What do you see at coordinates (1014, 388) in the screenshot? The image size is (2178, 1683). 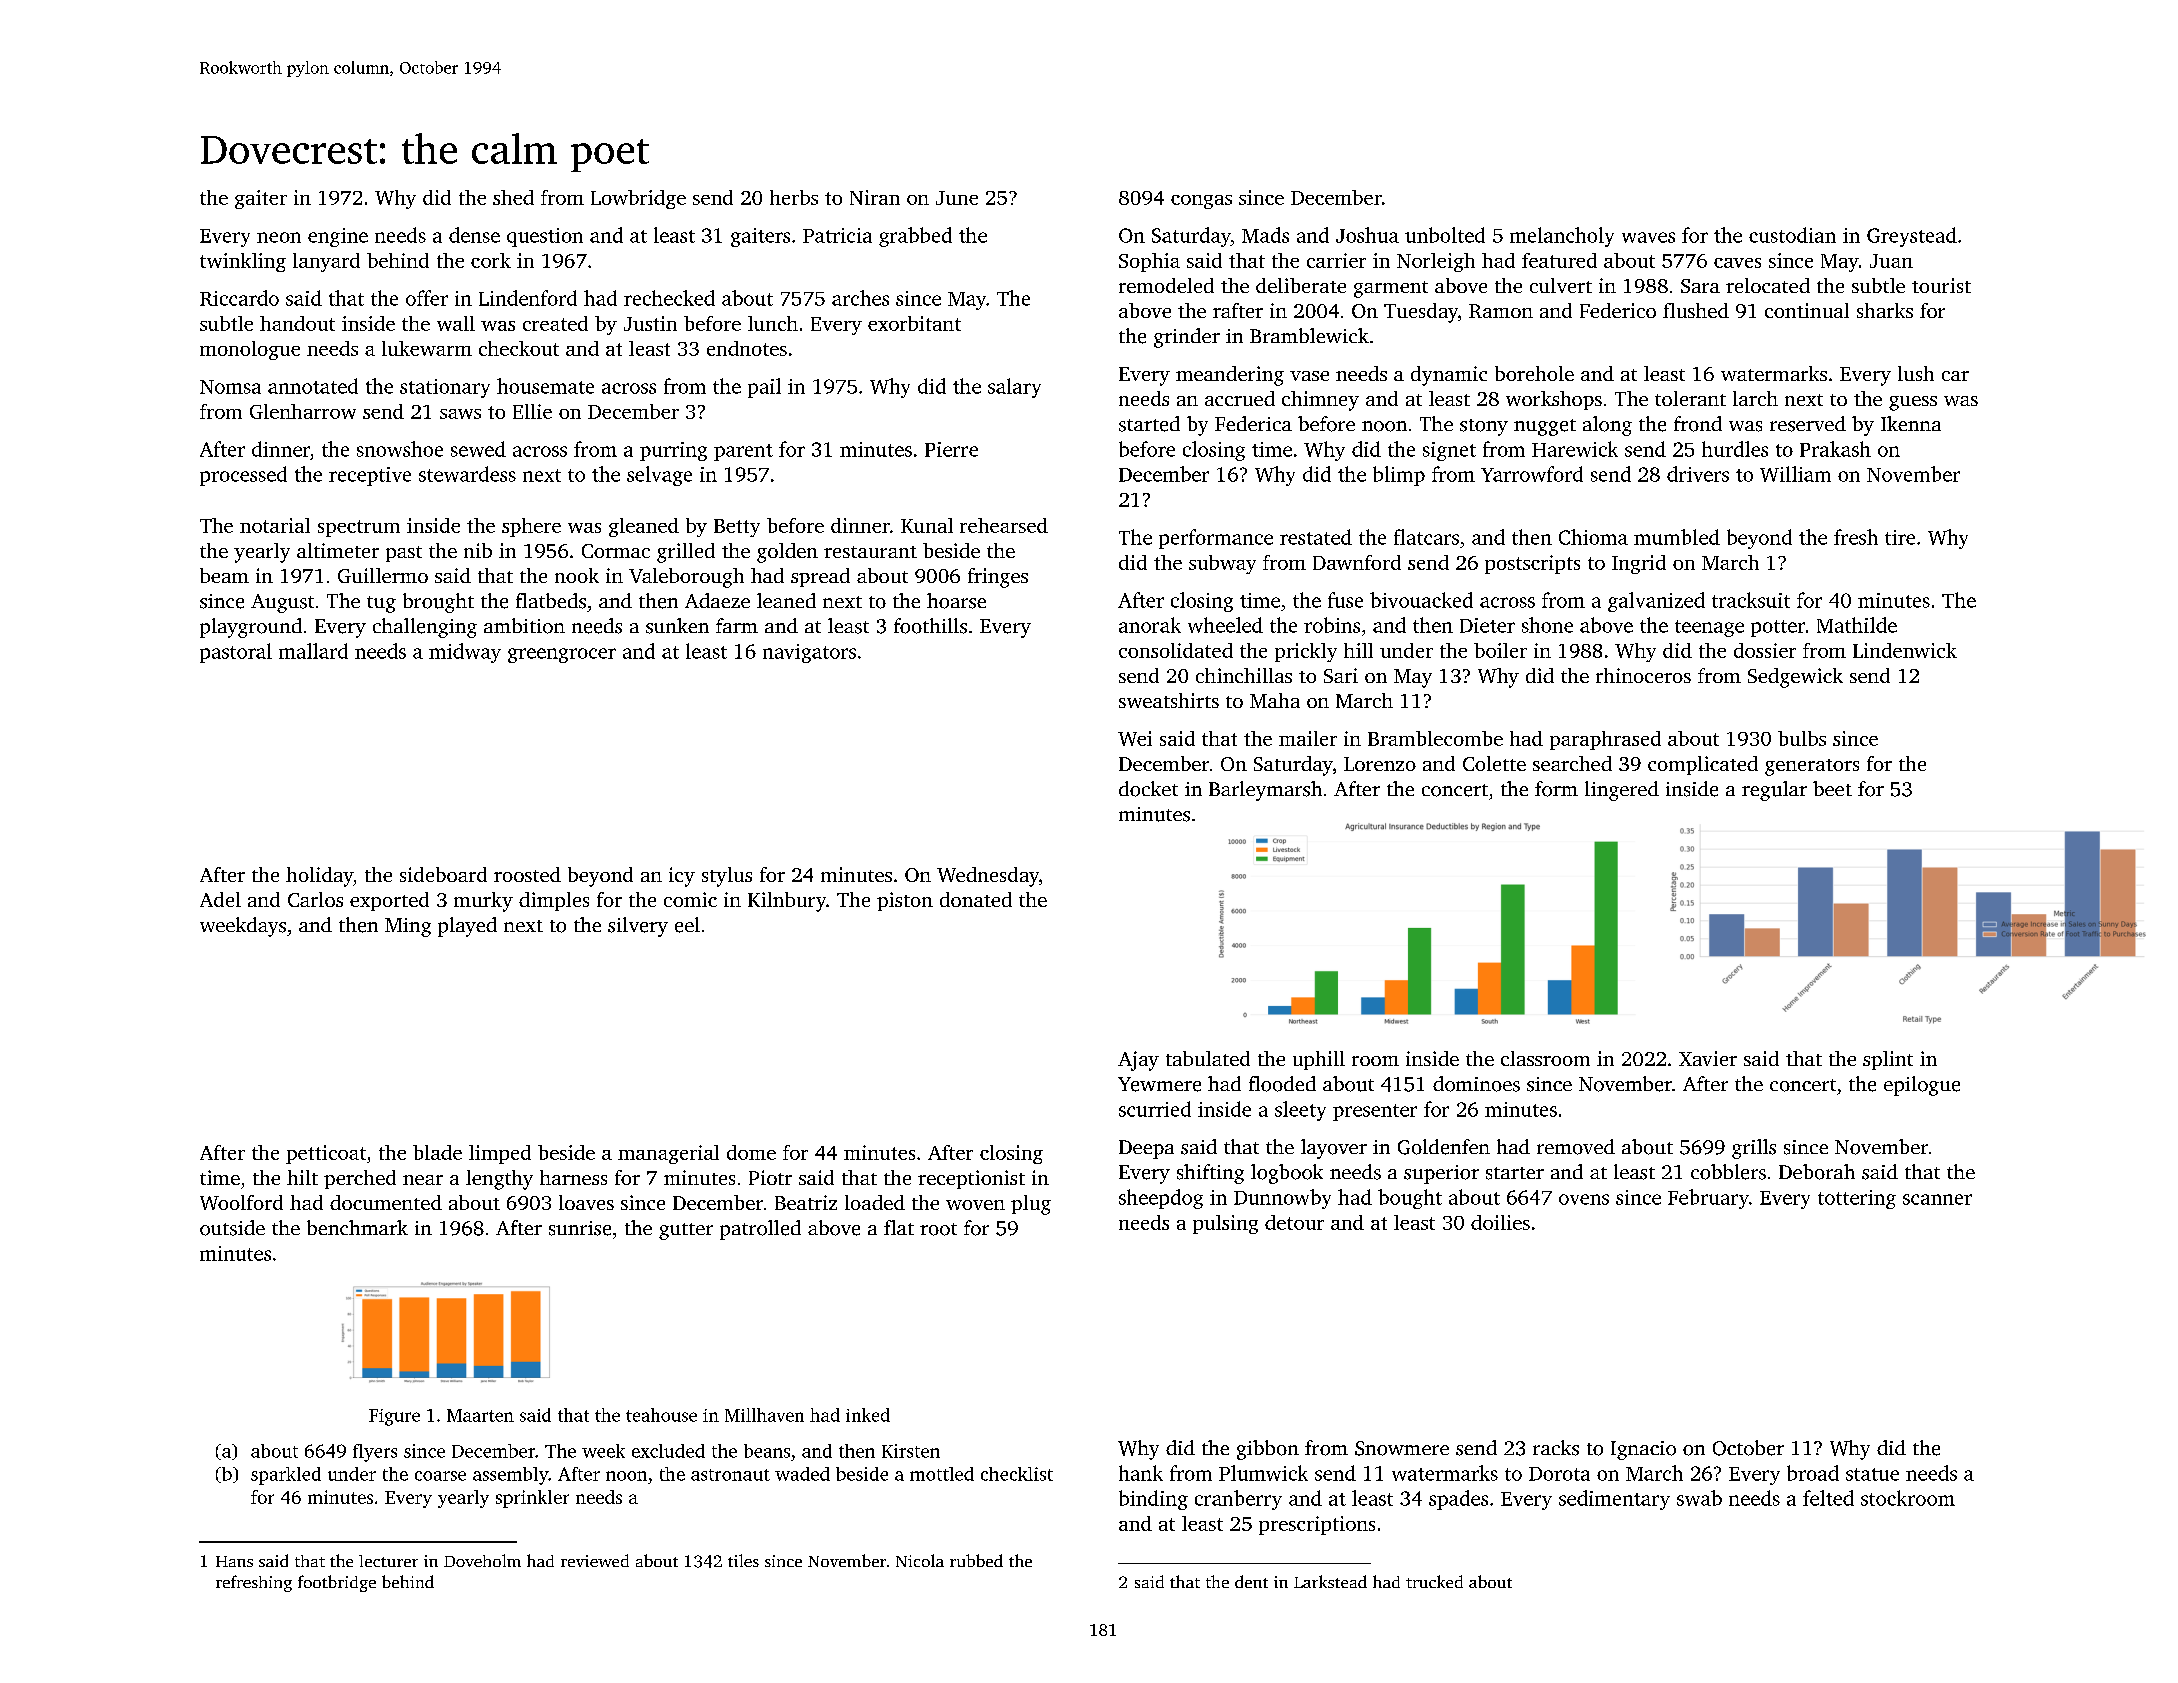 I see `salary` at bounding box center [1014, 388].
